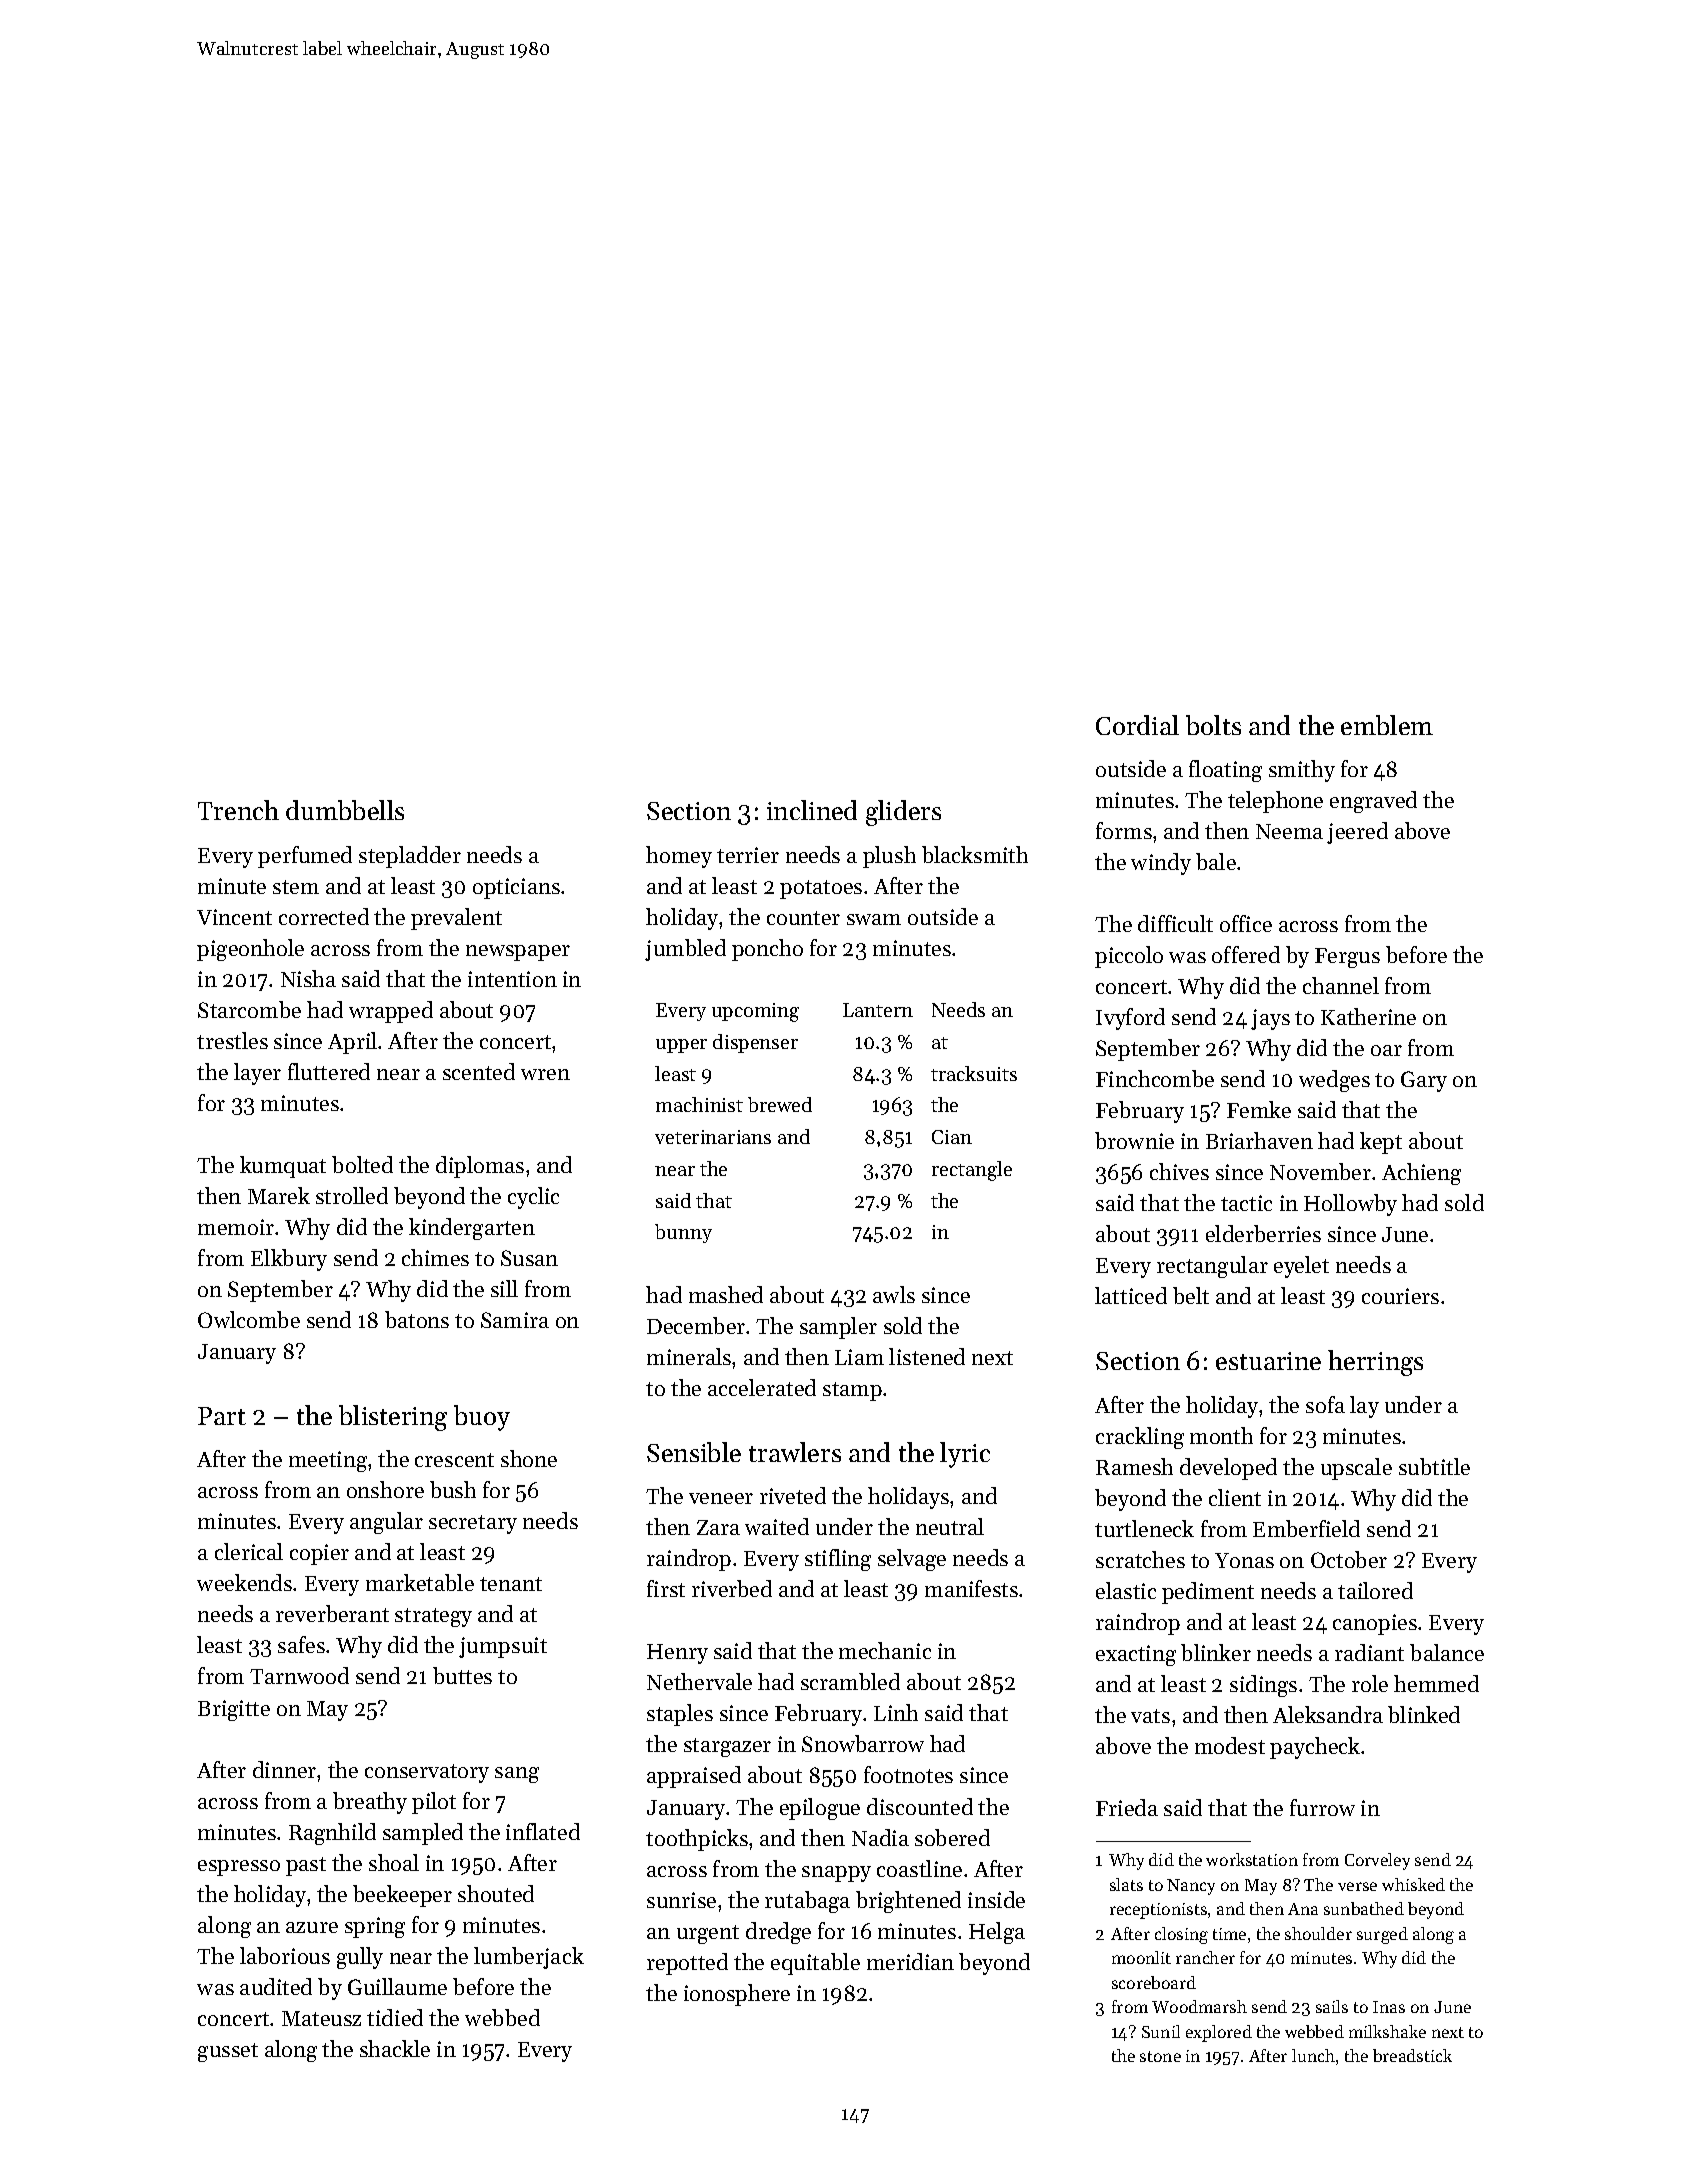 Image resolution: width=1683 pixels, height=2178 pixels. Describe the element at coordinates (1375, 1624) in the document. I see `canopies` at that location.
